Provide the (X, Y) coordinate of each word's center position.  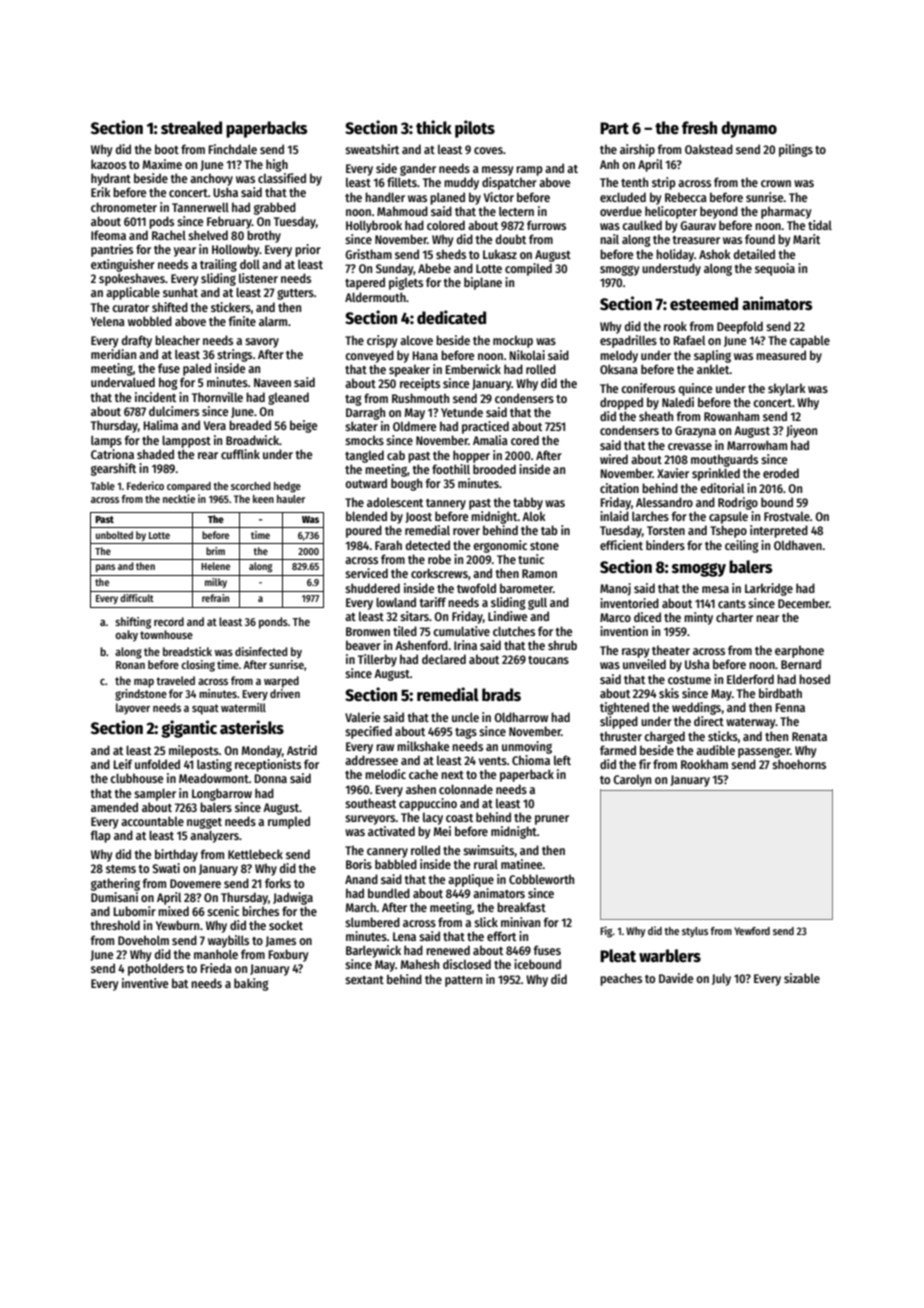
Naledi (678, 402)
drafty (137, 341)
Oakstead (709, 149)
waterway (750, 723)
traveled (175, 680)
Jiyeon (801, 431)
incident (155, 397)
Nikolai (527, 355)
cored (525, 440)
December (803, 603)
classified (282, 178)
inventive (145, 983)
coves (488, 150)
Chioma (531, 760)
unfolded (157, 764)
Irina (465, 645)
